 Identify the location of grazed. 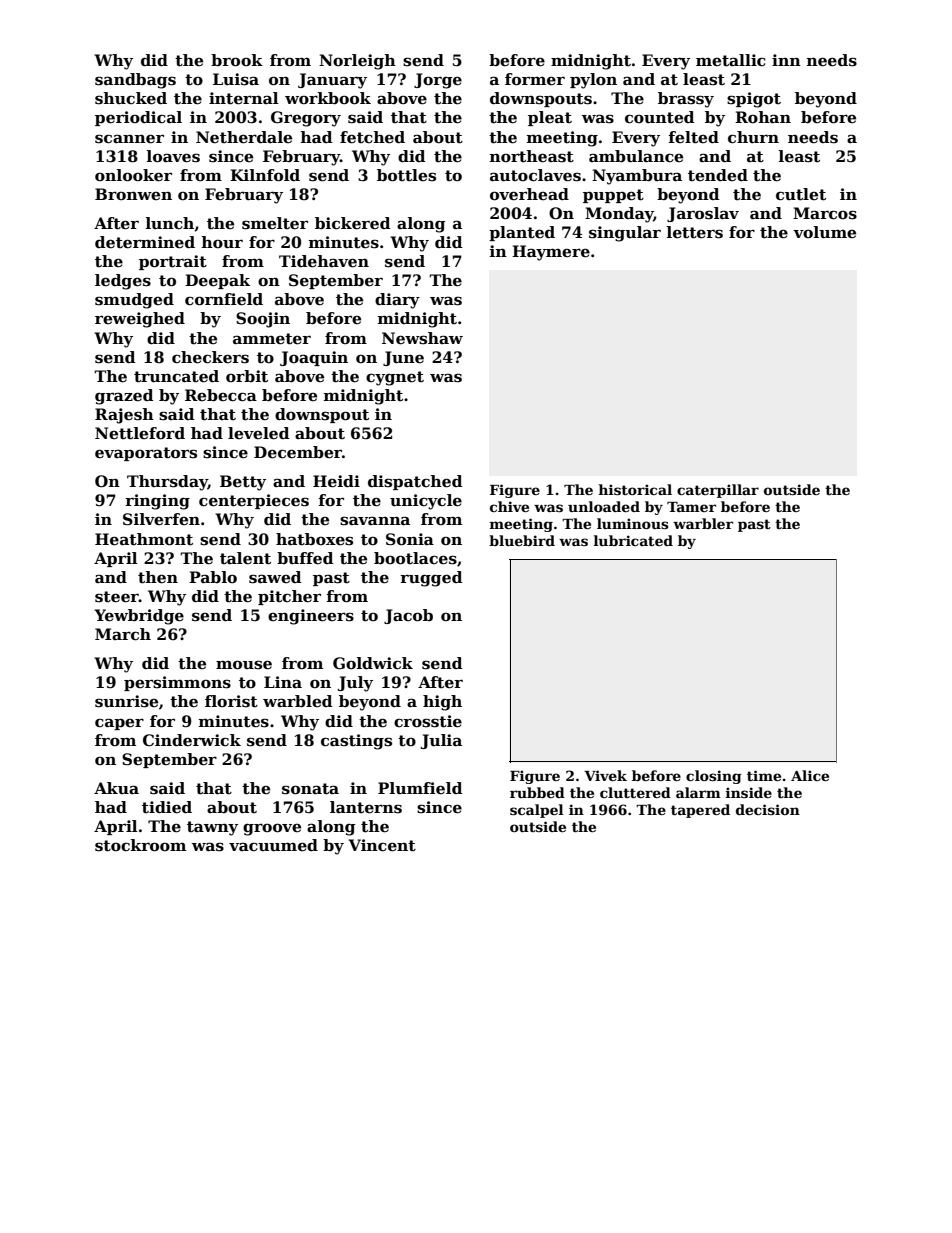
(124, 397).
